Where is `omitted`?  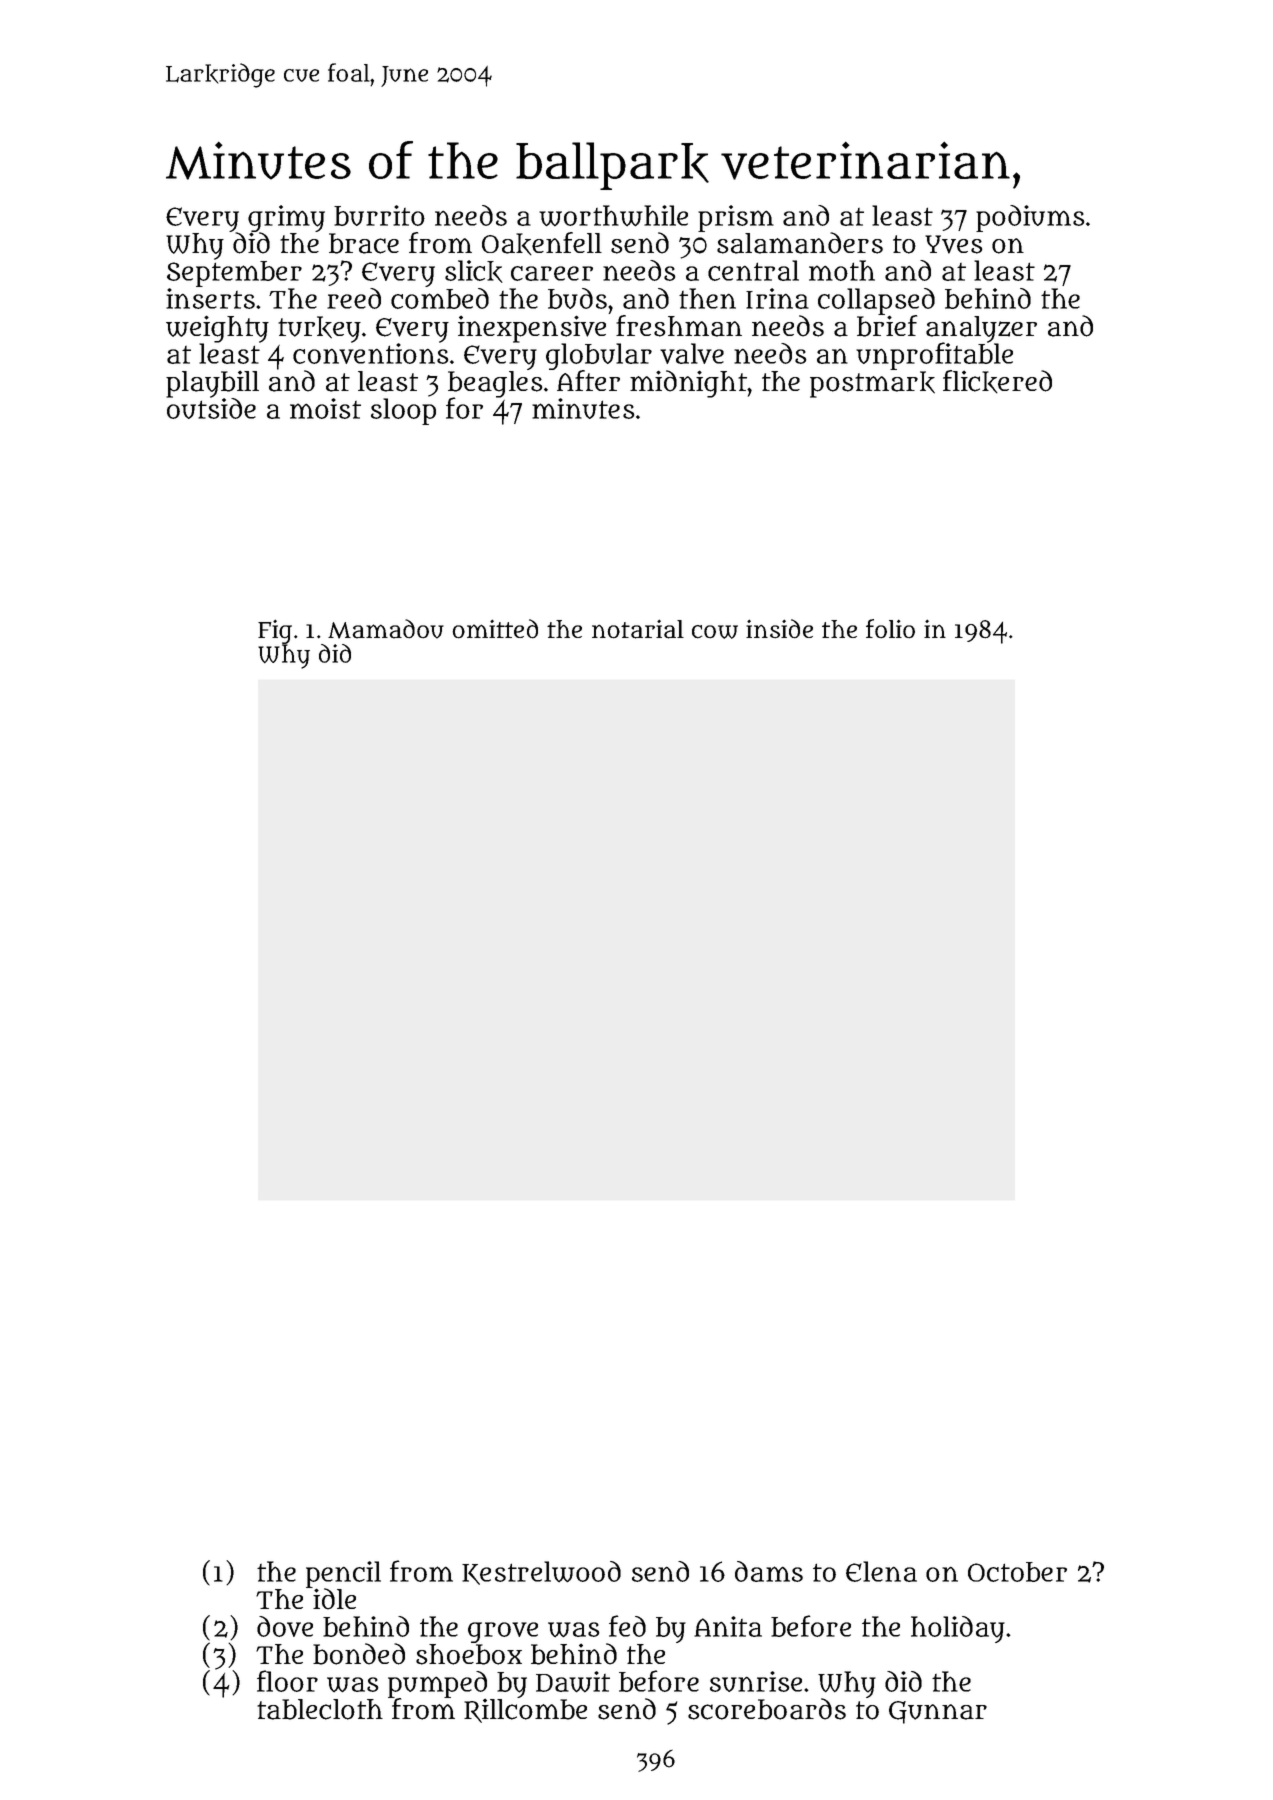
omitted is located at coordinates (495, 629).
